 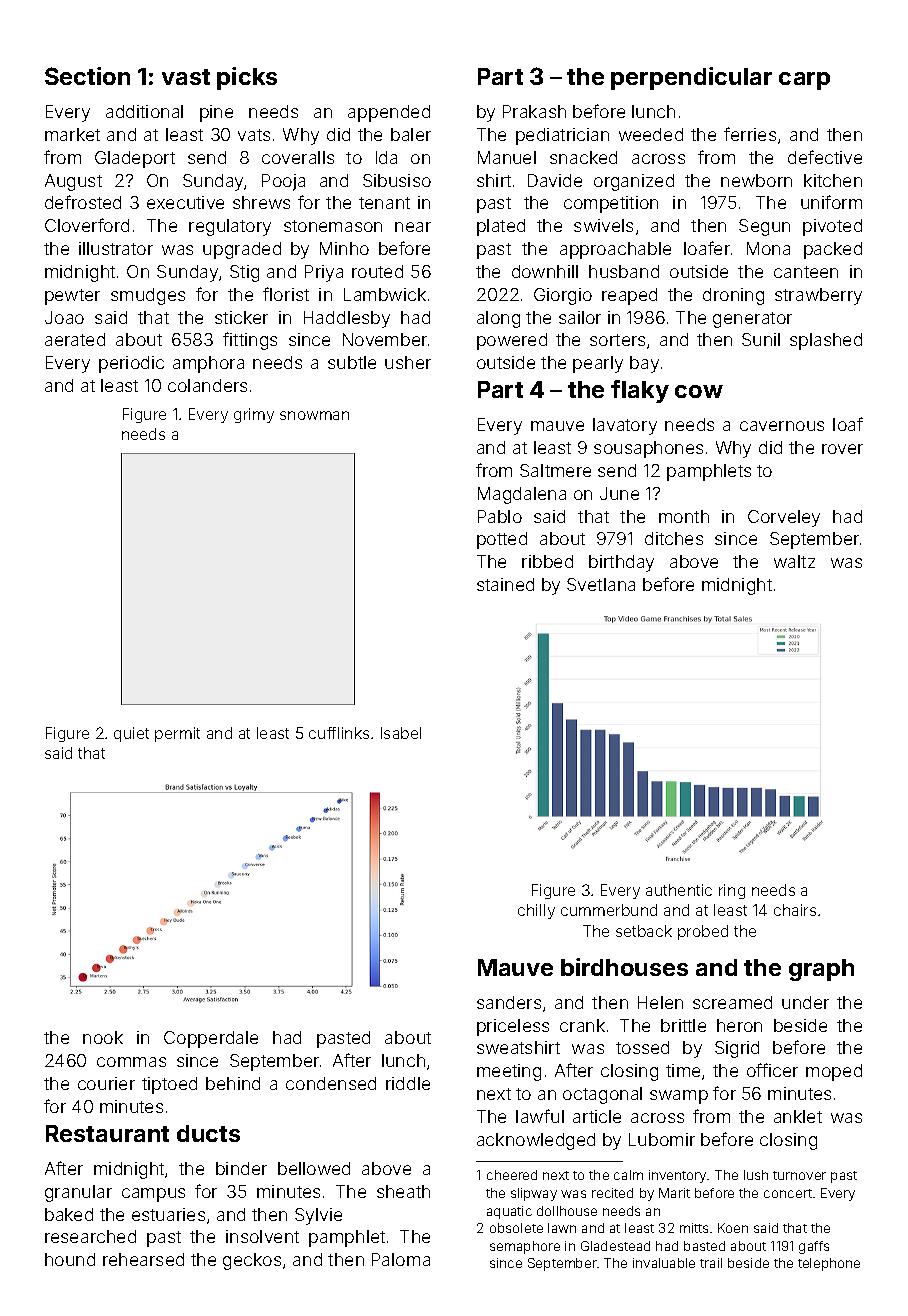 I want to click on chilly, so click(x=536, y=911).
